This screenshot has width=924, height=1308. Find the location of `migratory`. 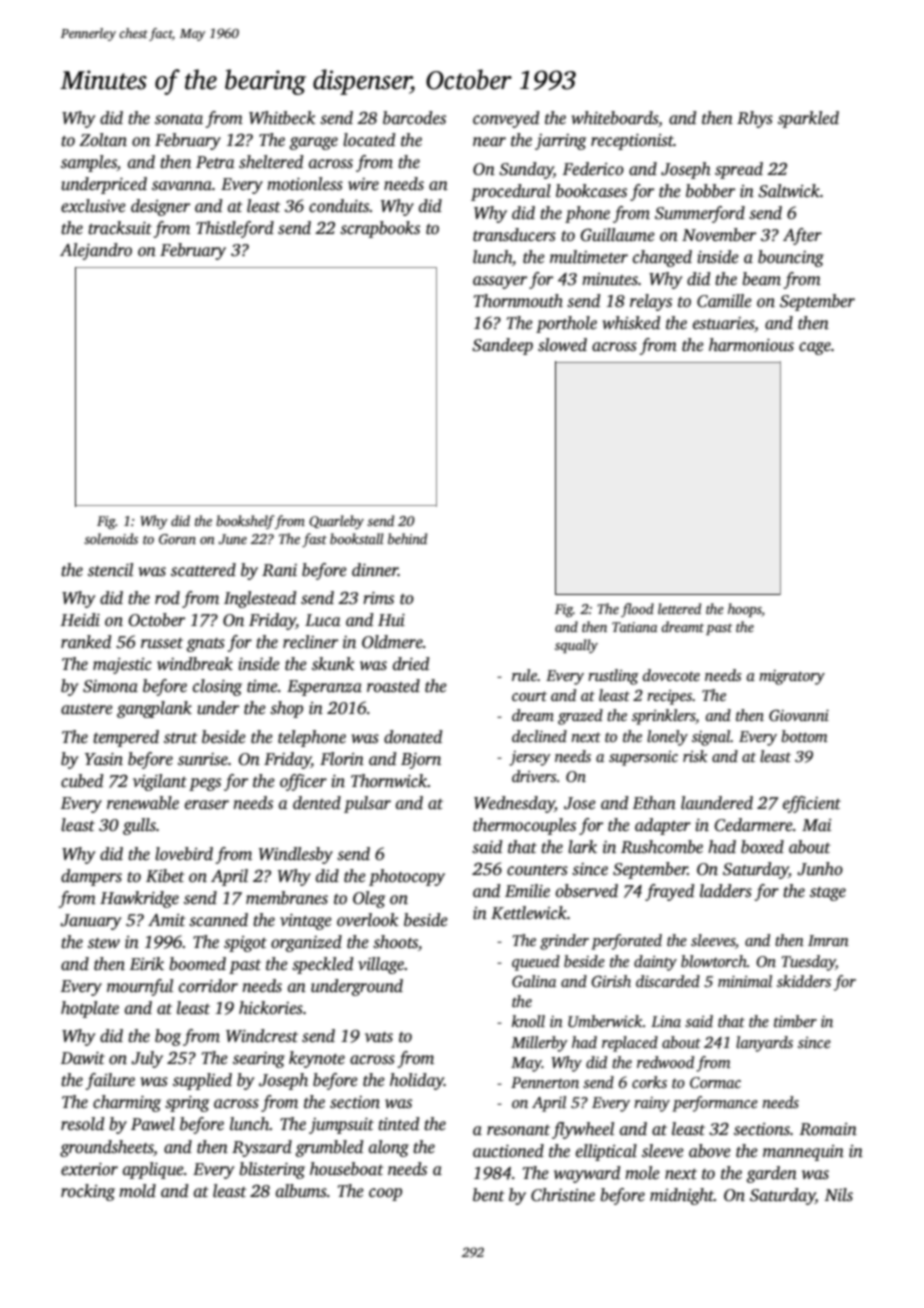

migratory is located at coordinates (792, 677).
